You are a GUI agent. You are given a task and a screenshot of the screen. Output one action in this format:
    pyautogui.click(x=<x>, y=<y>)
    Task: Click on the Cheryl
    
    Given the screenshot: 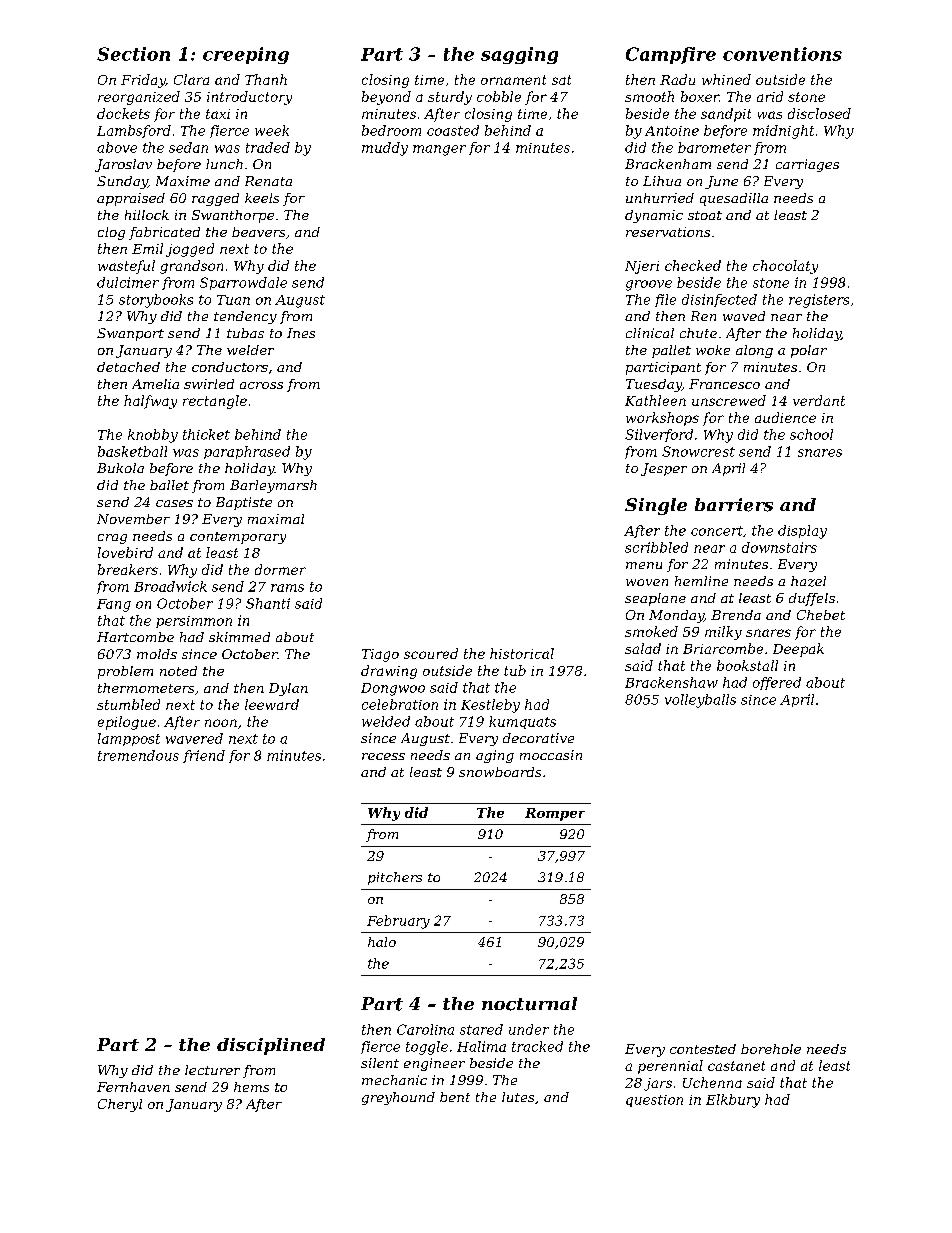 What is the action you would take?
    pyautogui.click(x=120, y=1105)
